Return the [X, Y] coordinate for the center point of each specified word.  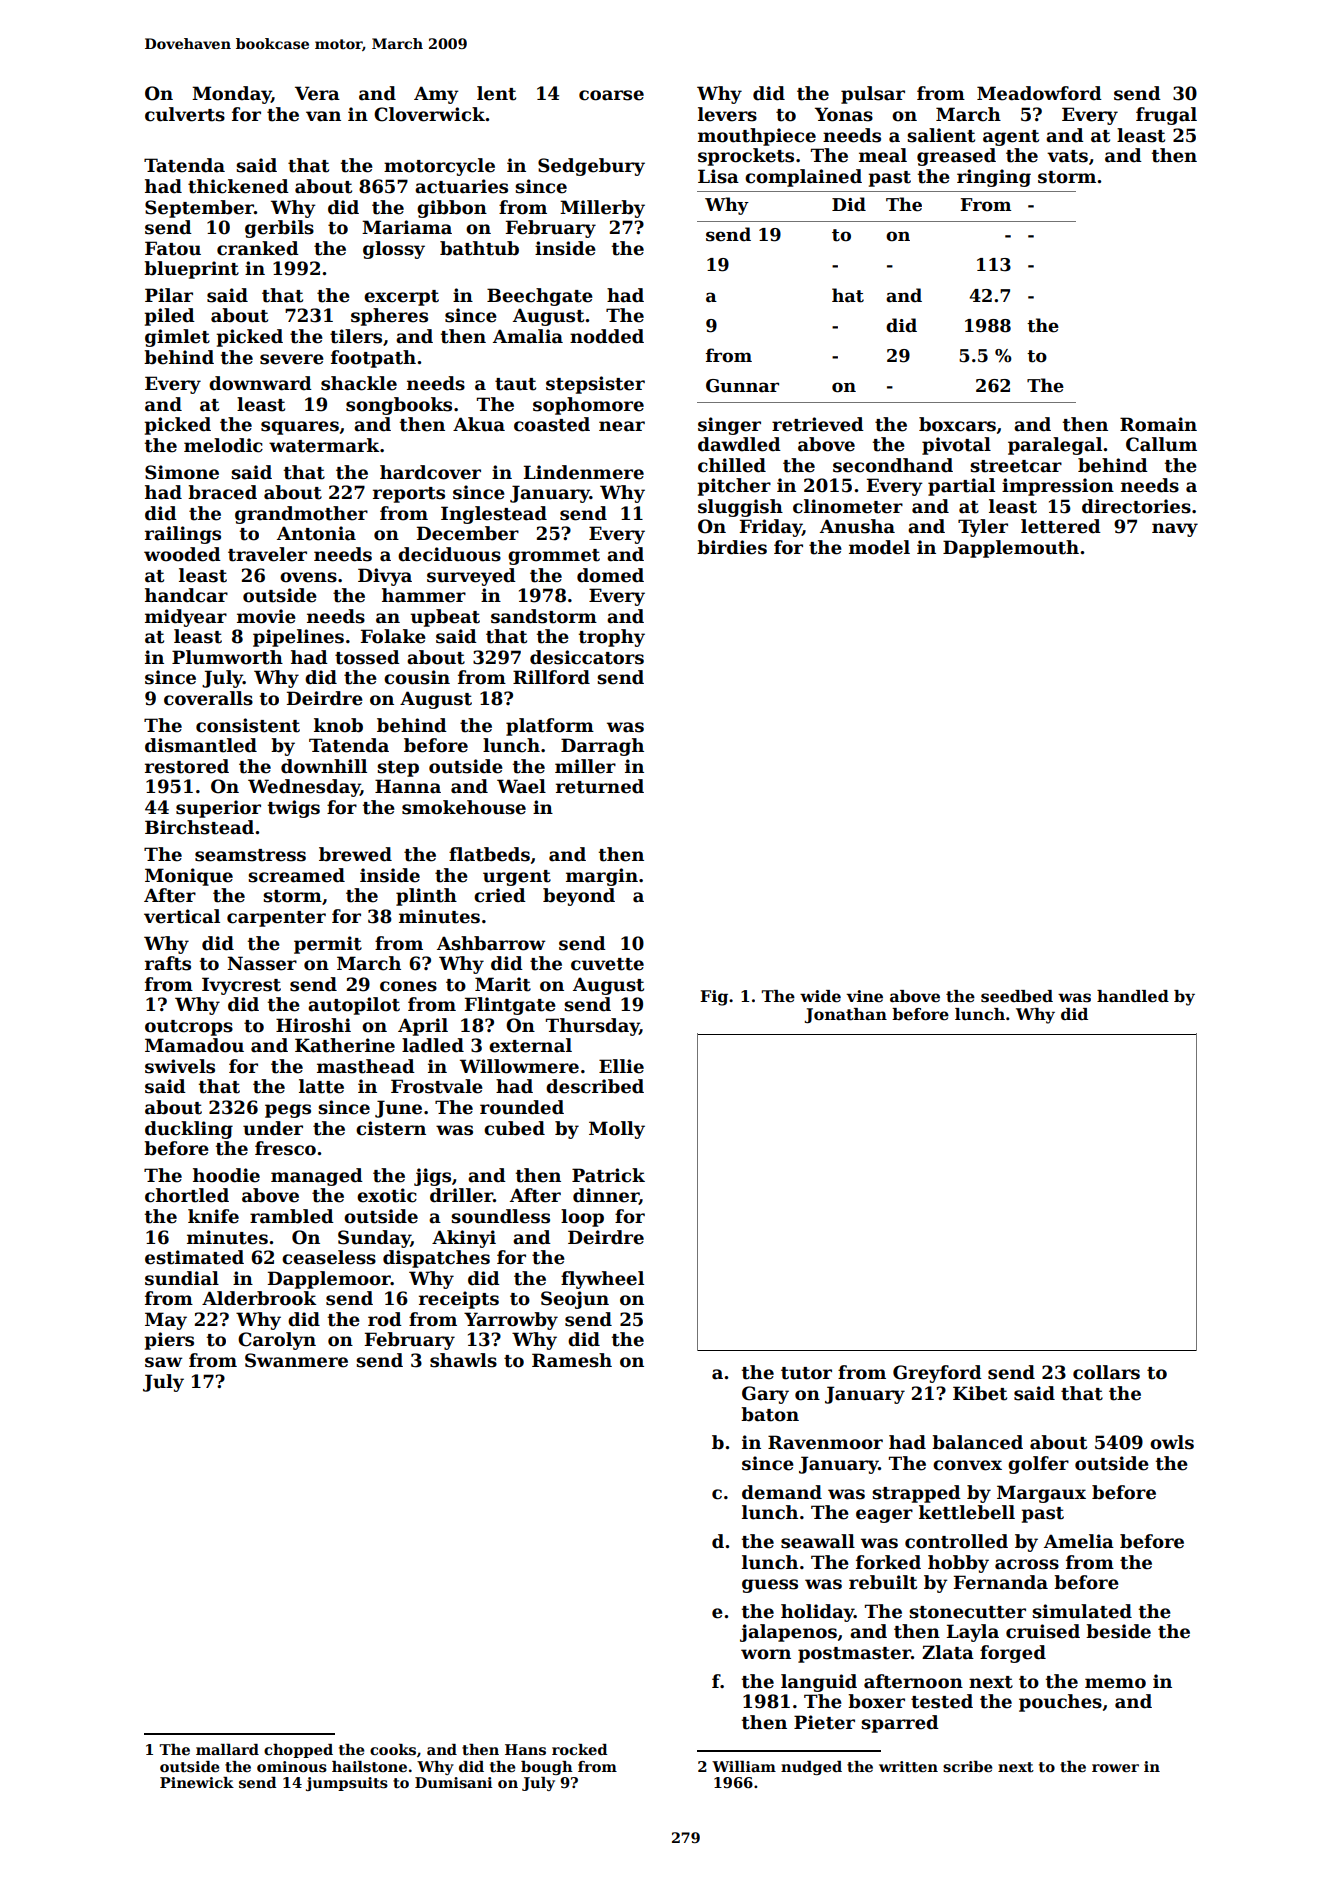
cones [408, 986]
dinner [606, 1196]
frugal [1166, 116]
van [323, 116]
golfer [1038, 1465]
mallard [227, 1749]
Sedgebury [591, 167]
